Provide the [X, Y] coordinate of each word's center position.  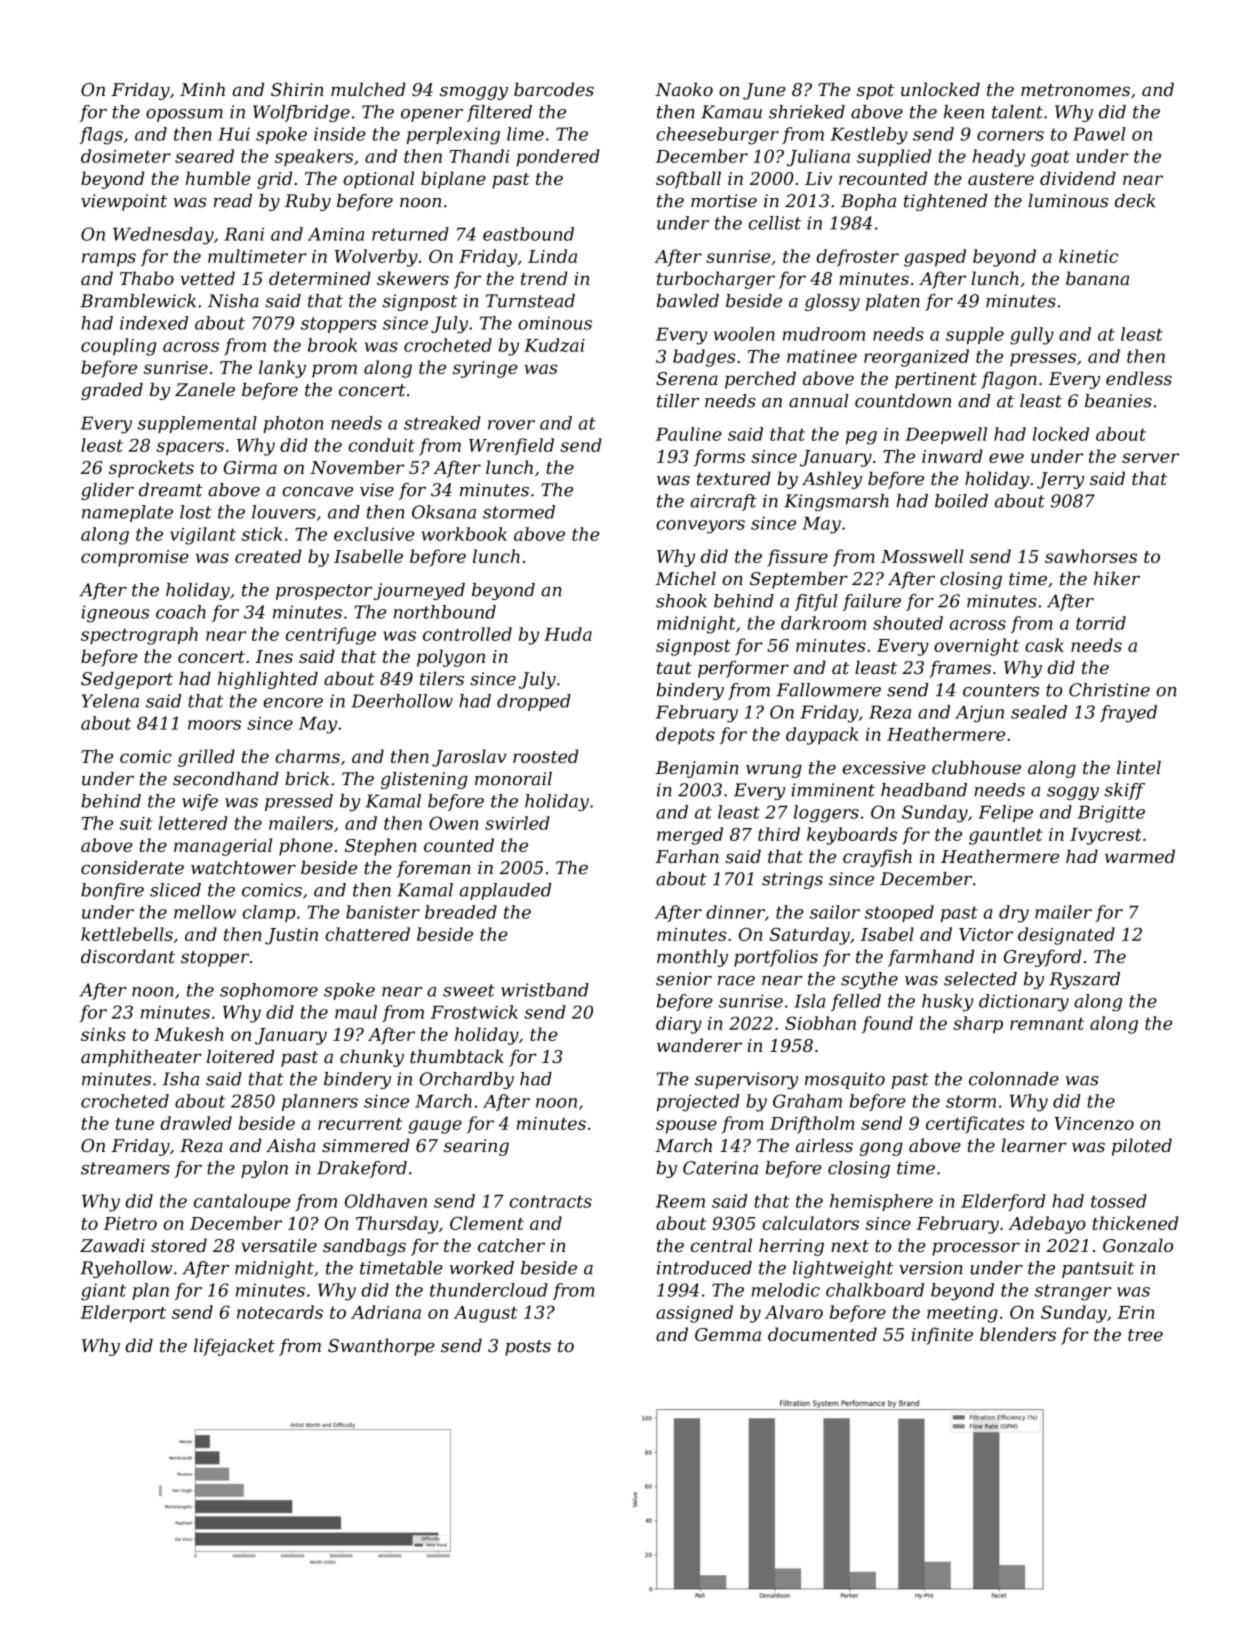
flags [101, 136]
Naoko [684, 89]
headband [924, 790]
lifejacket [234, 1347]
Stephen [381, 847]
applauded [505, 891]
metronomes [1075, 90]
